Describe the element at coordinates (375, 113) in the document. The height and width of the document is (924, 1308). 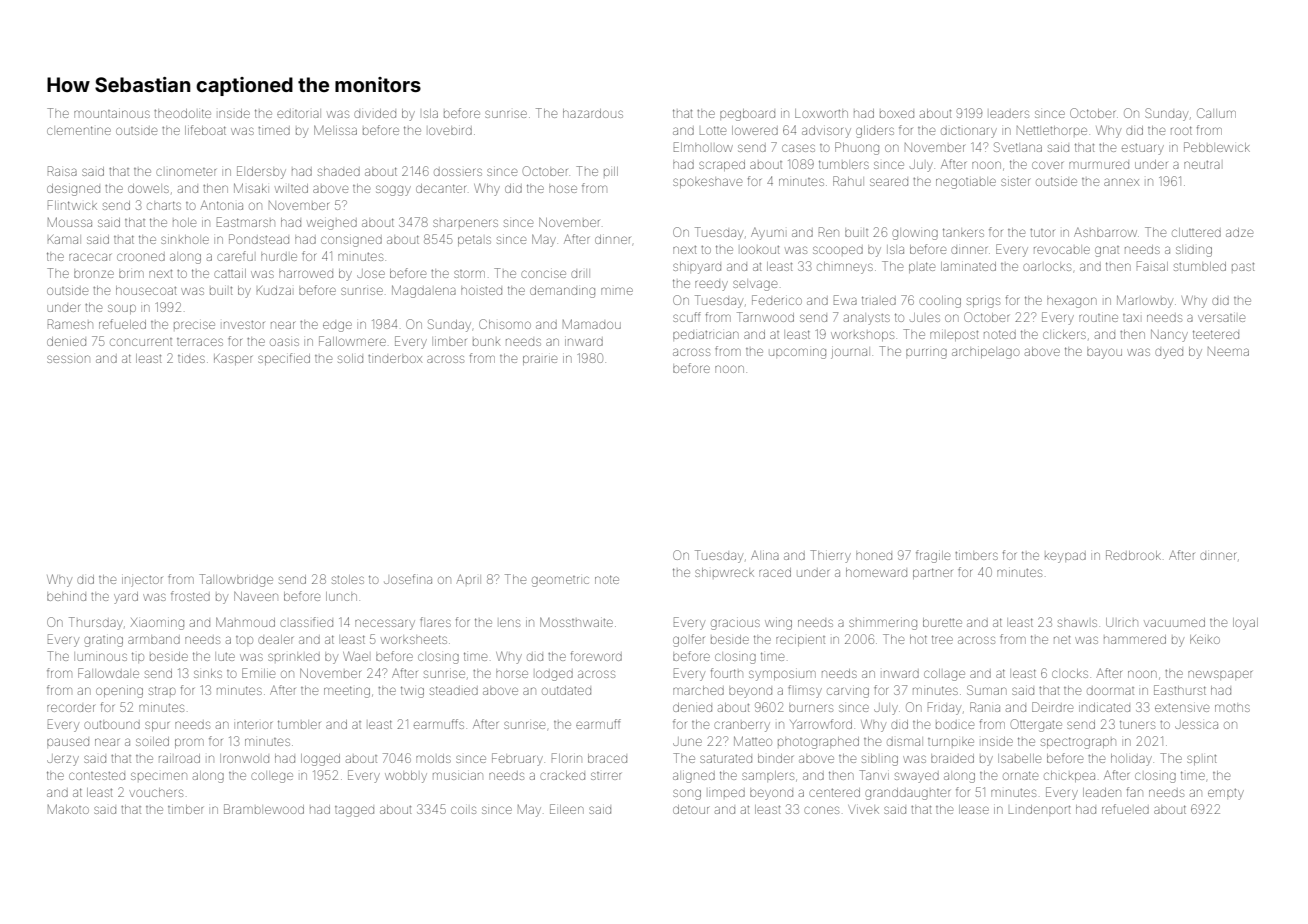
I see `divided` at that location.
